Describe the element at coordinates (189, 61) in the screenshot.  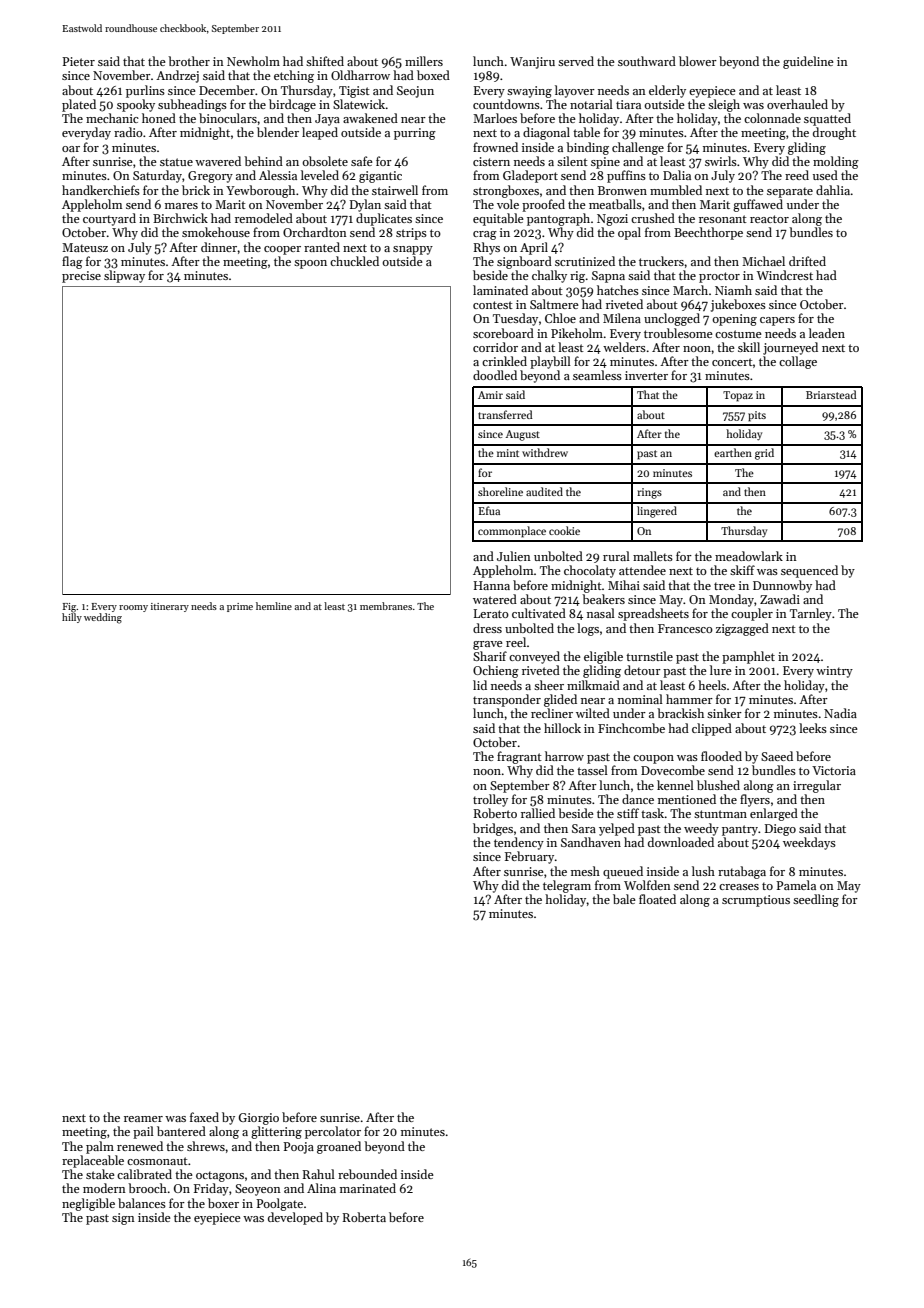
I see `brother` at that location.
